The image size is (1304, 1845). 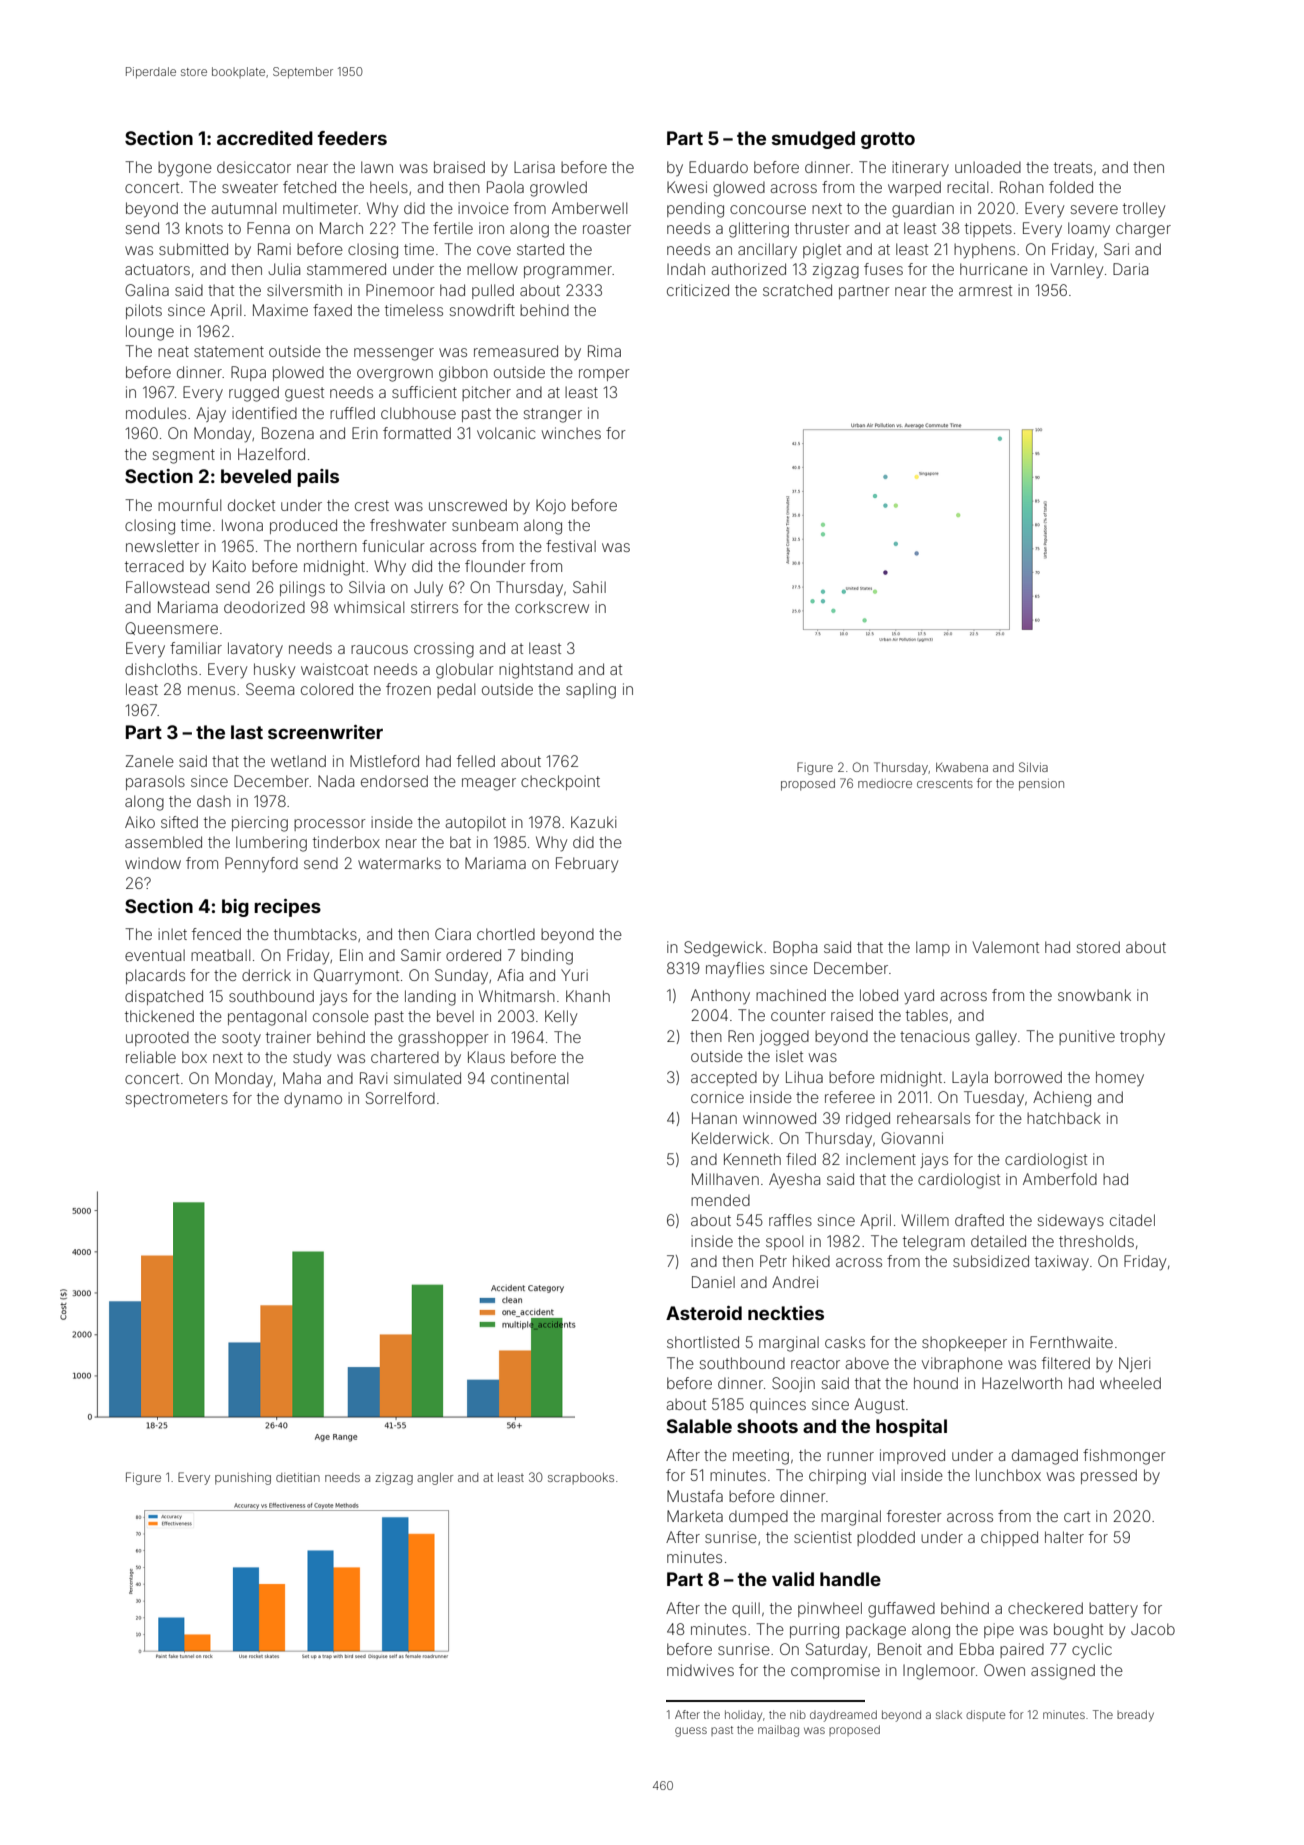 I want to click on taxiway, so click(x=1062, y=1263).
